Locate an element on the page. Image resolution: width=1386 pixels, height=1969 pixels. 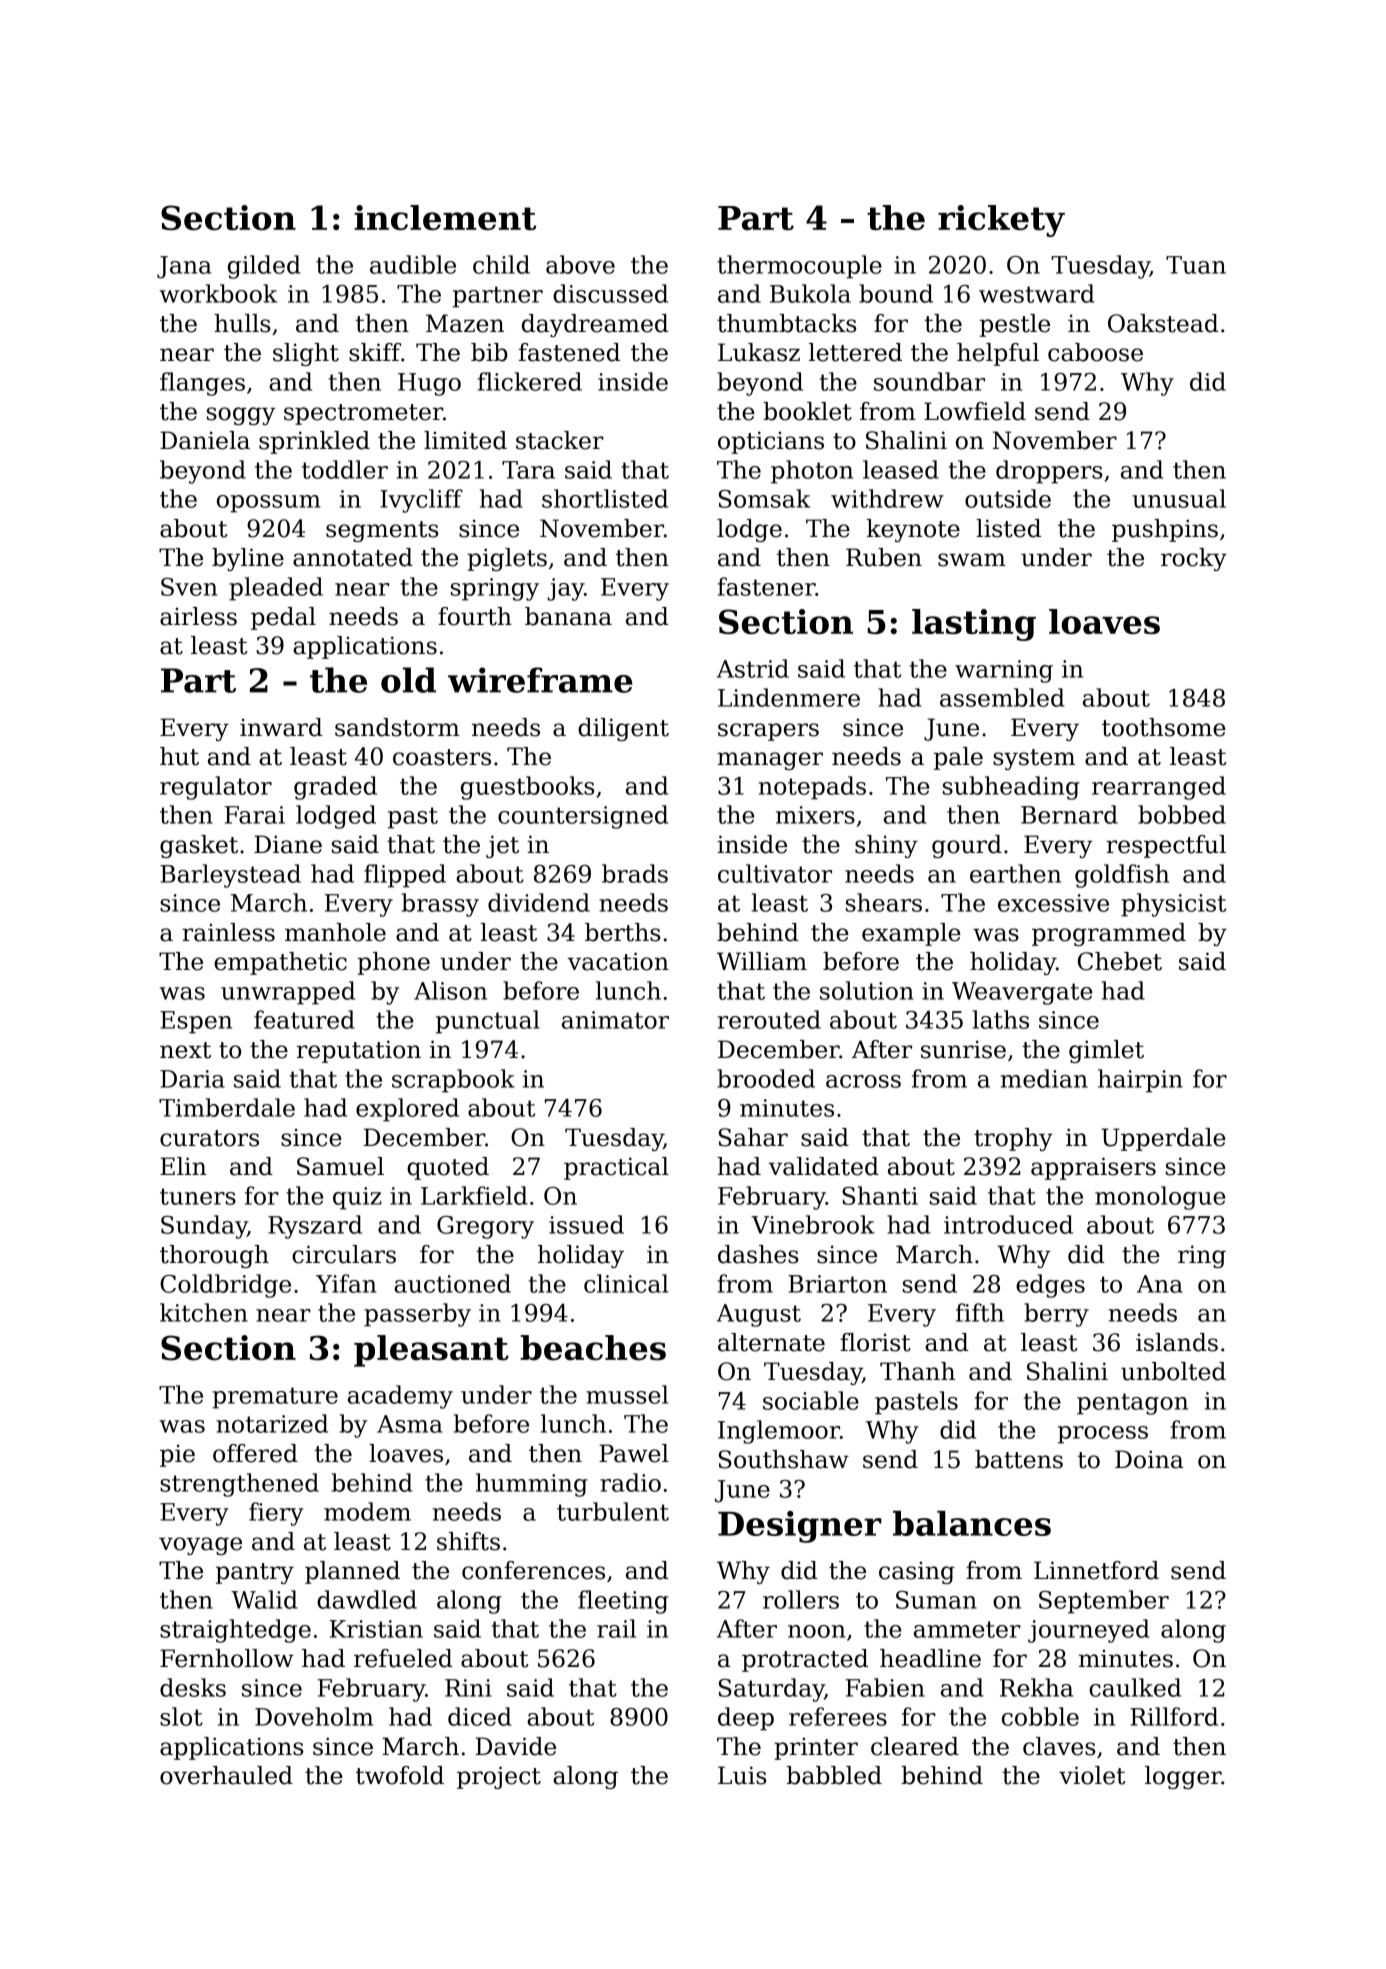
slight is located at coordinates (306, 354).
